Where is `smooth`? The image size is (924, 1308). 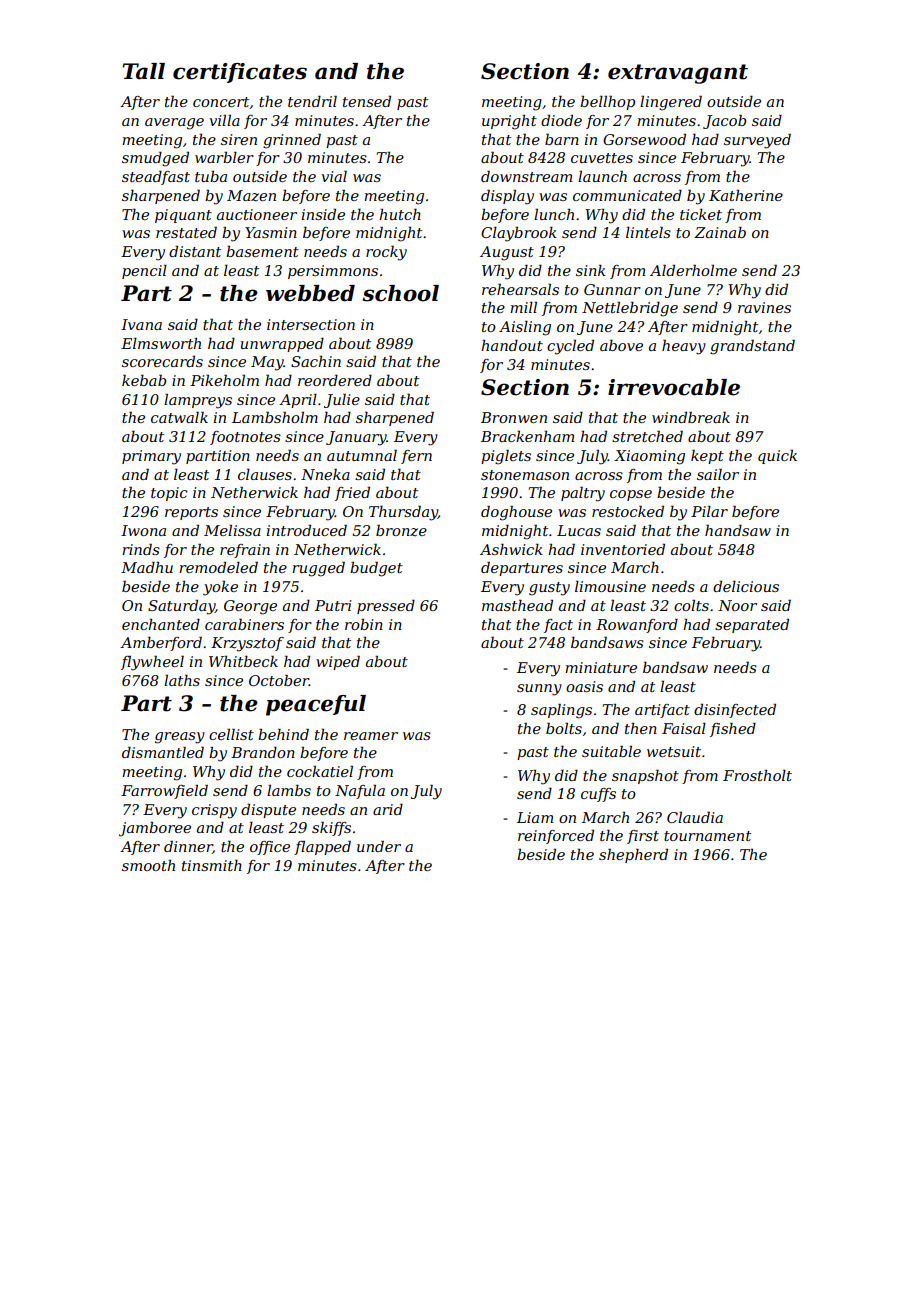 smooth is located at coordinates (148, 865).
